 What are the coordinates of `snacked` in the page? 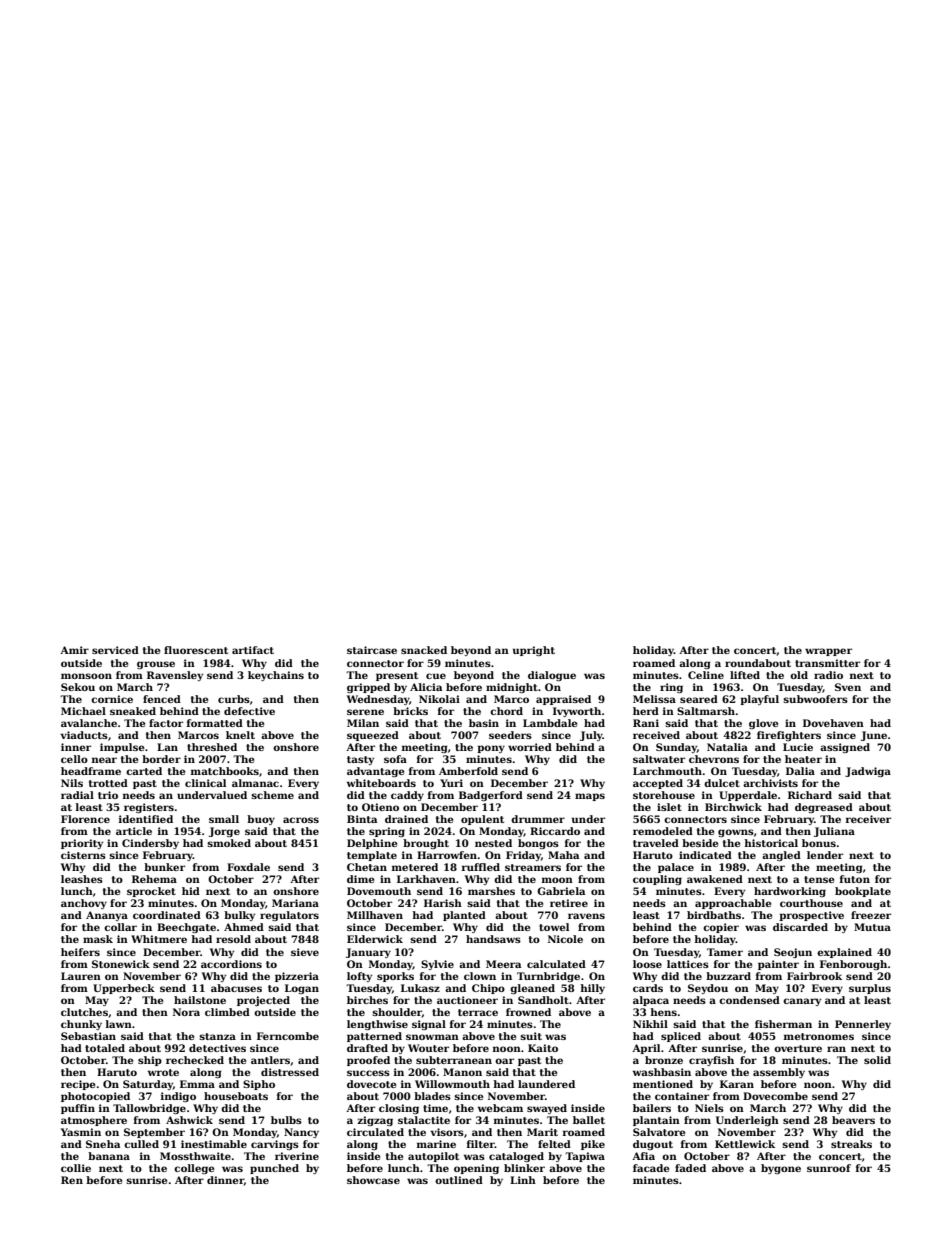 It's located at (424, 650).
